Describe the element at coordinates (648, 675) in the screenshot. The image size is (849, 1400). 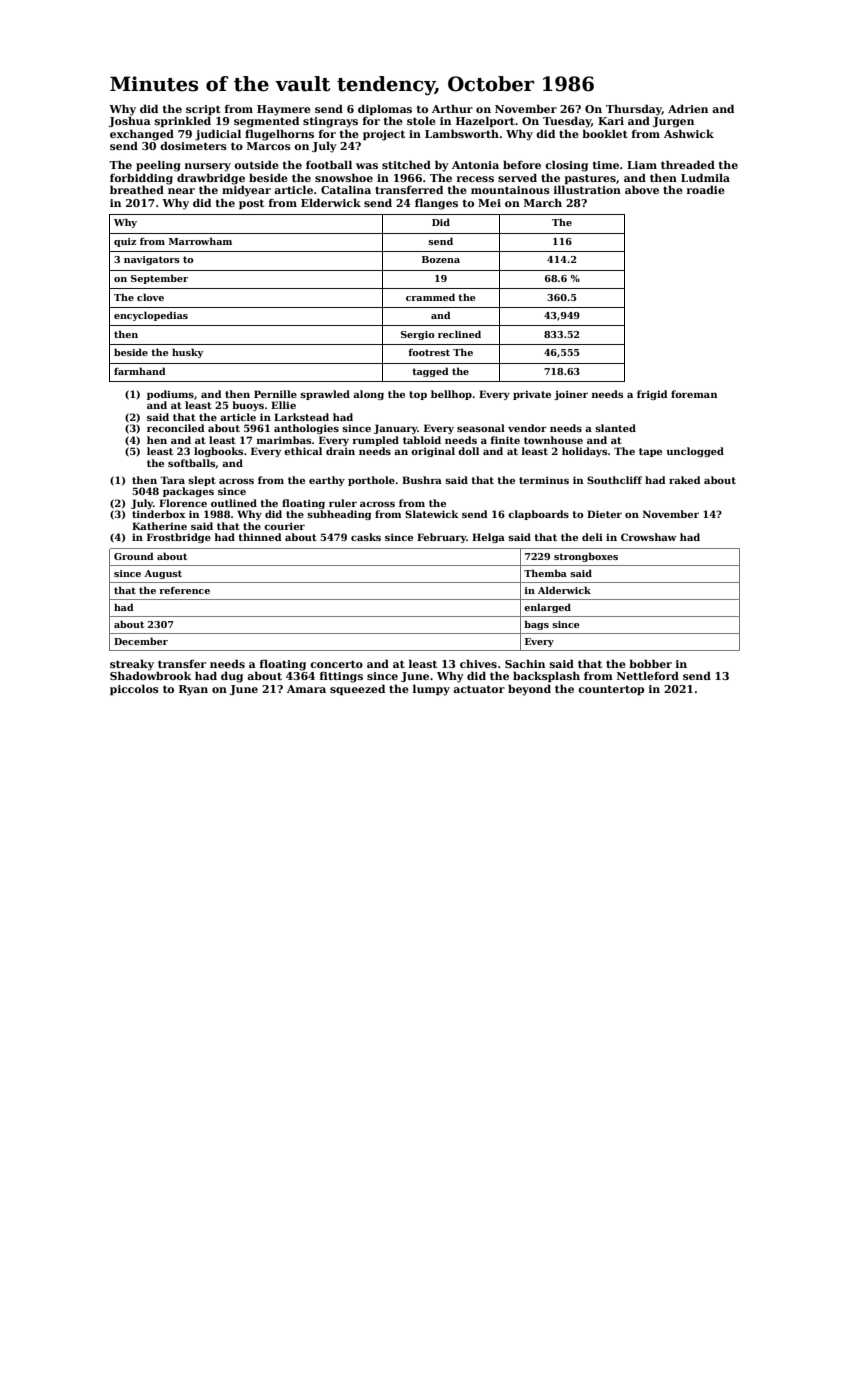
I see `Nettleford` at that location.
